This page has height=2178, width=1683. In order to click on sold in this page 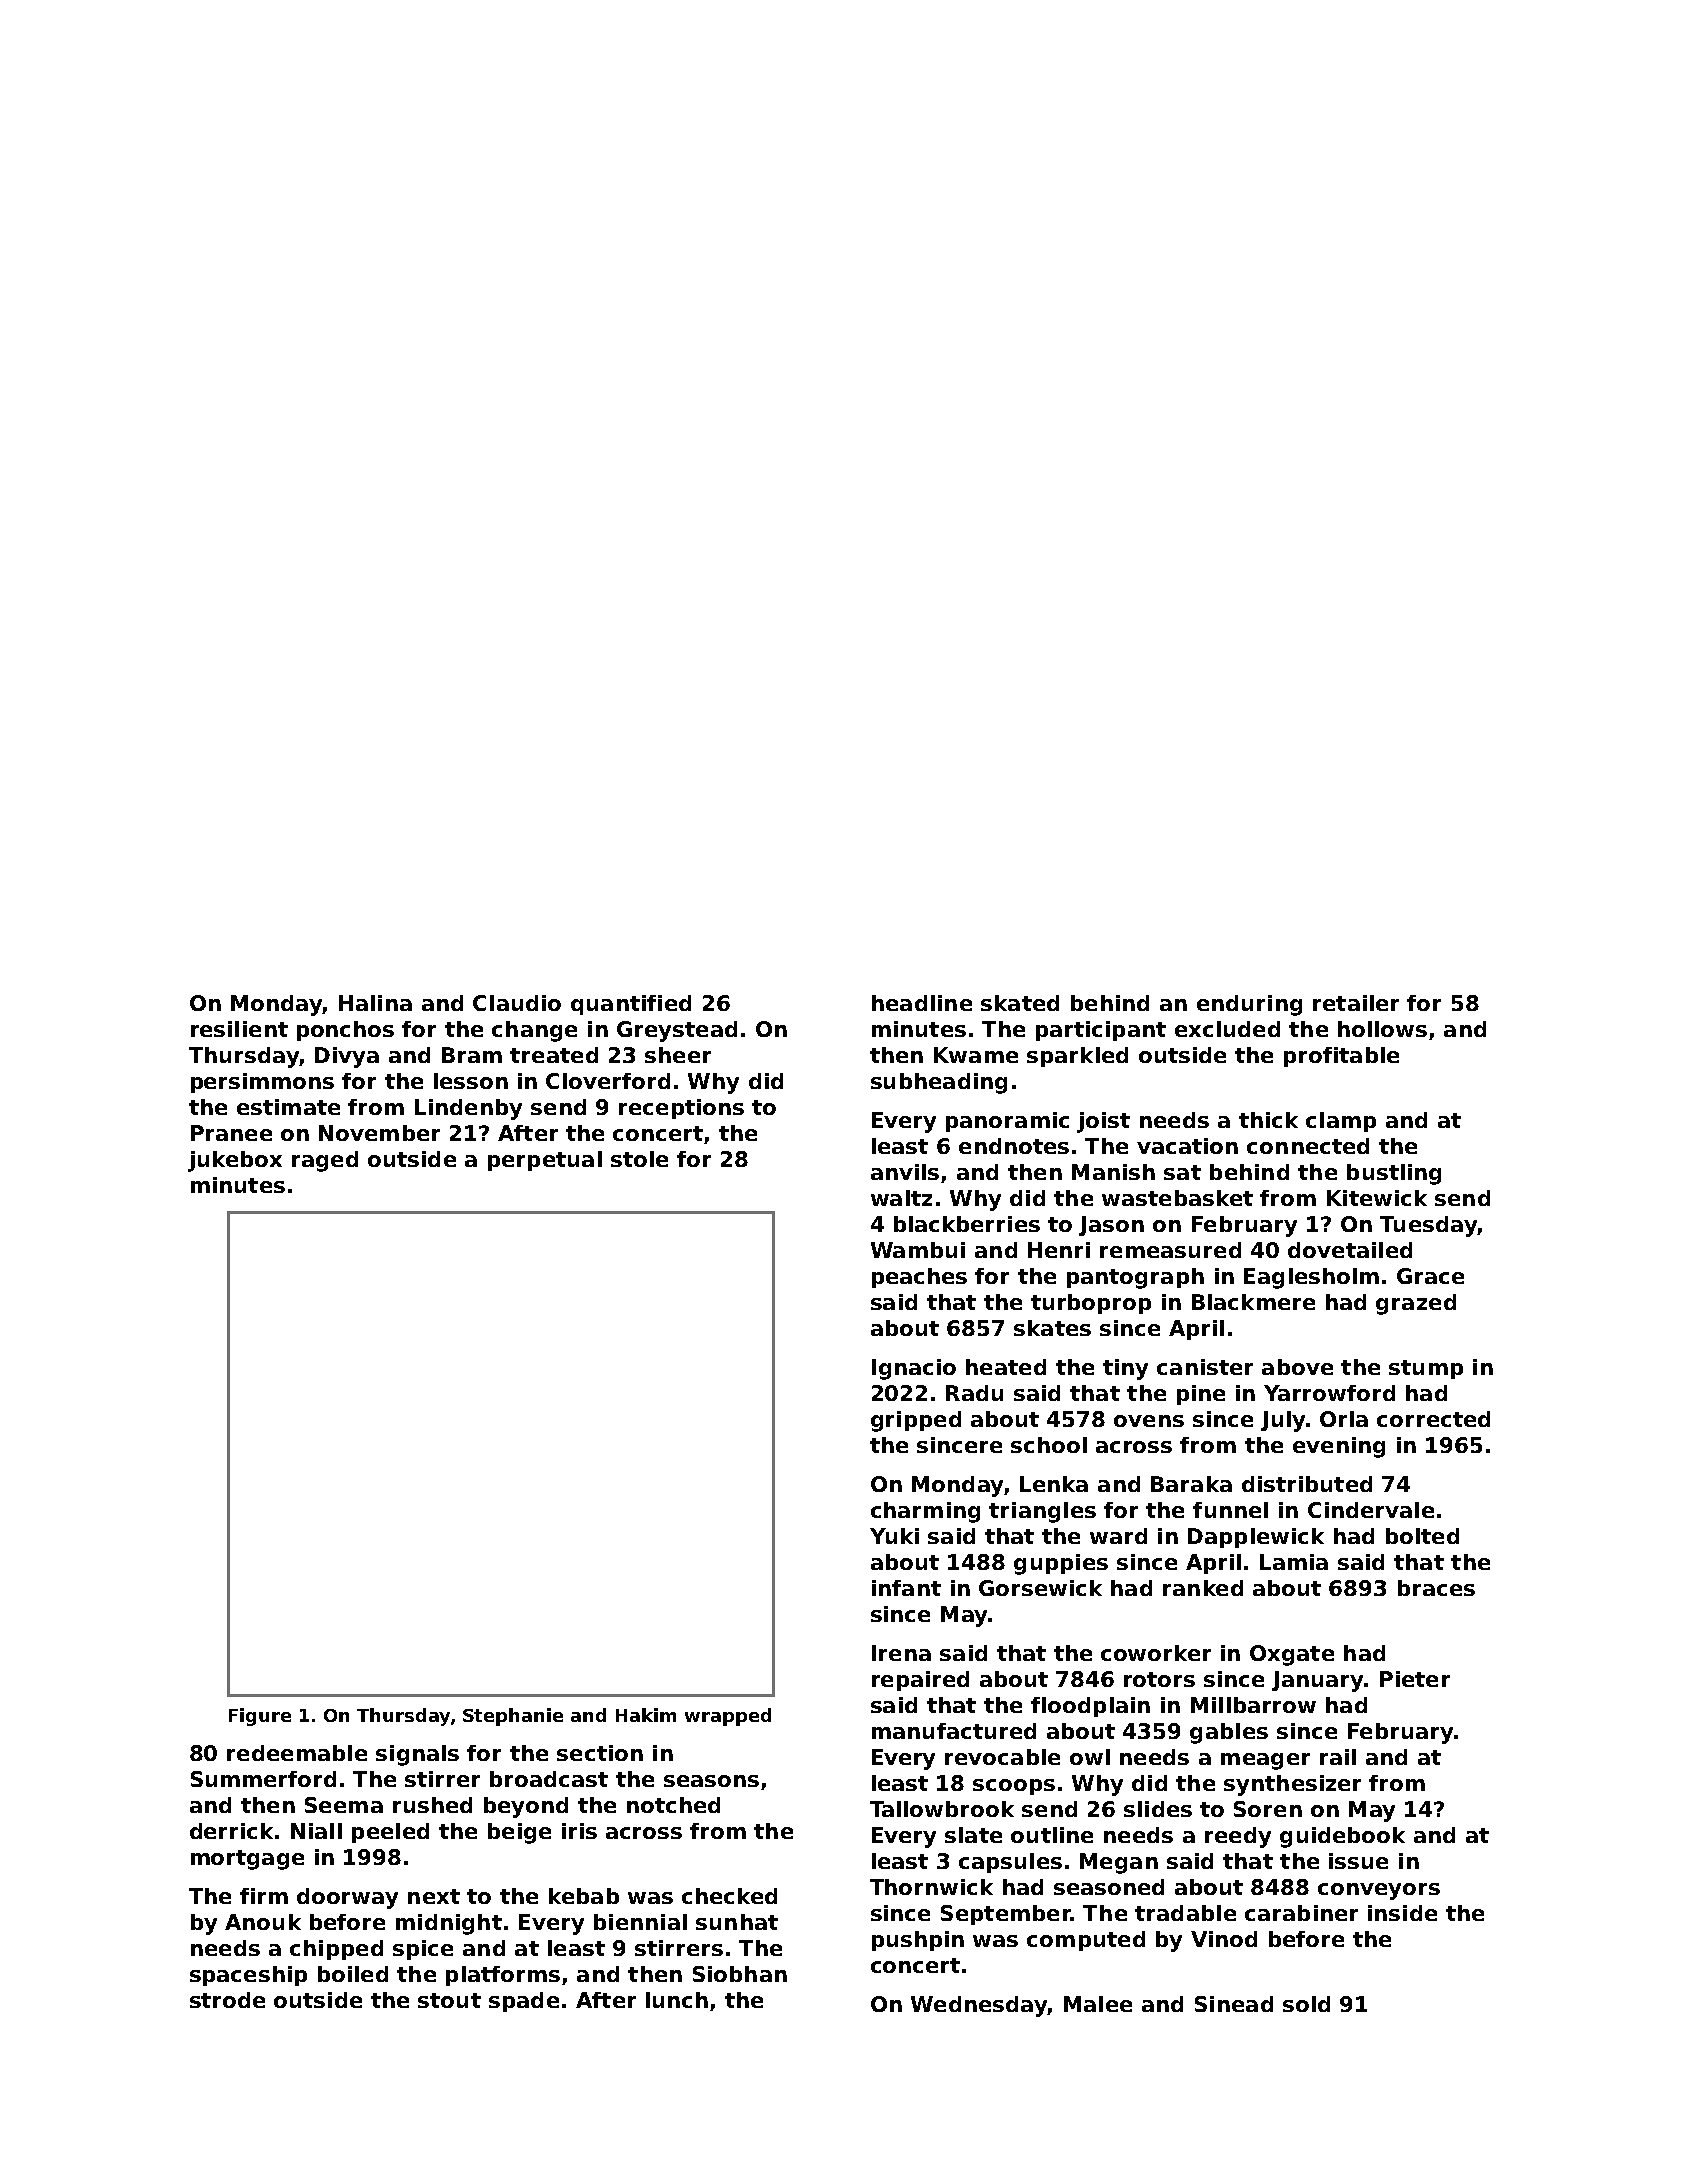, I will do `click(1306, 2004)`.
